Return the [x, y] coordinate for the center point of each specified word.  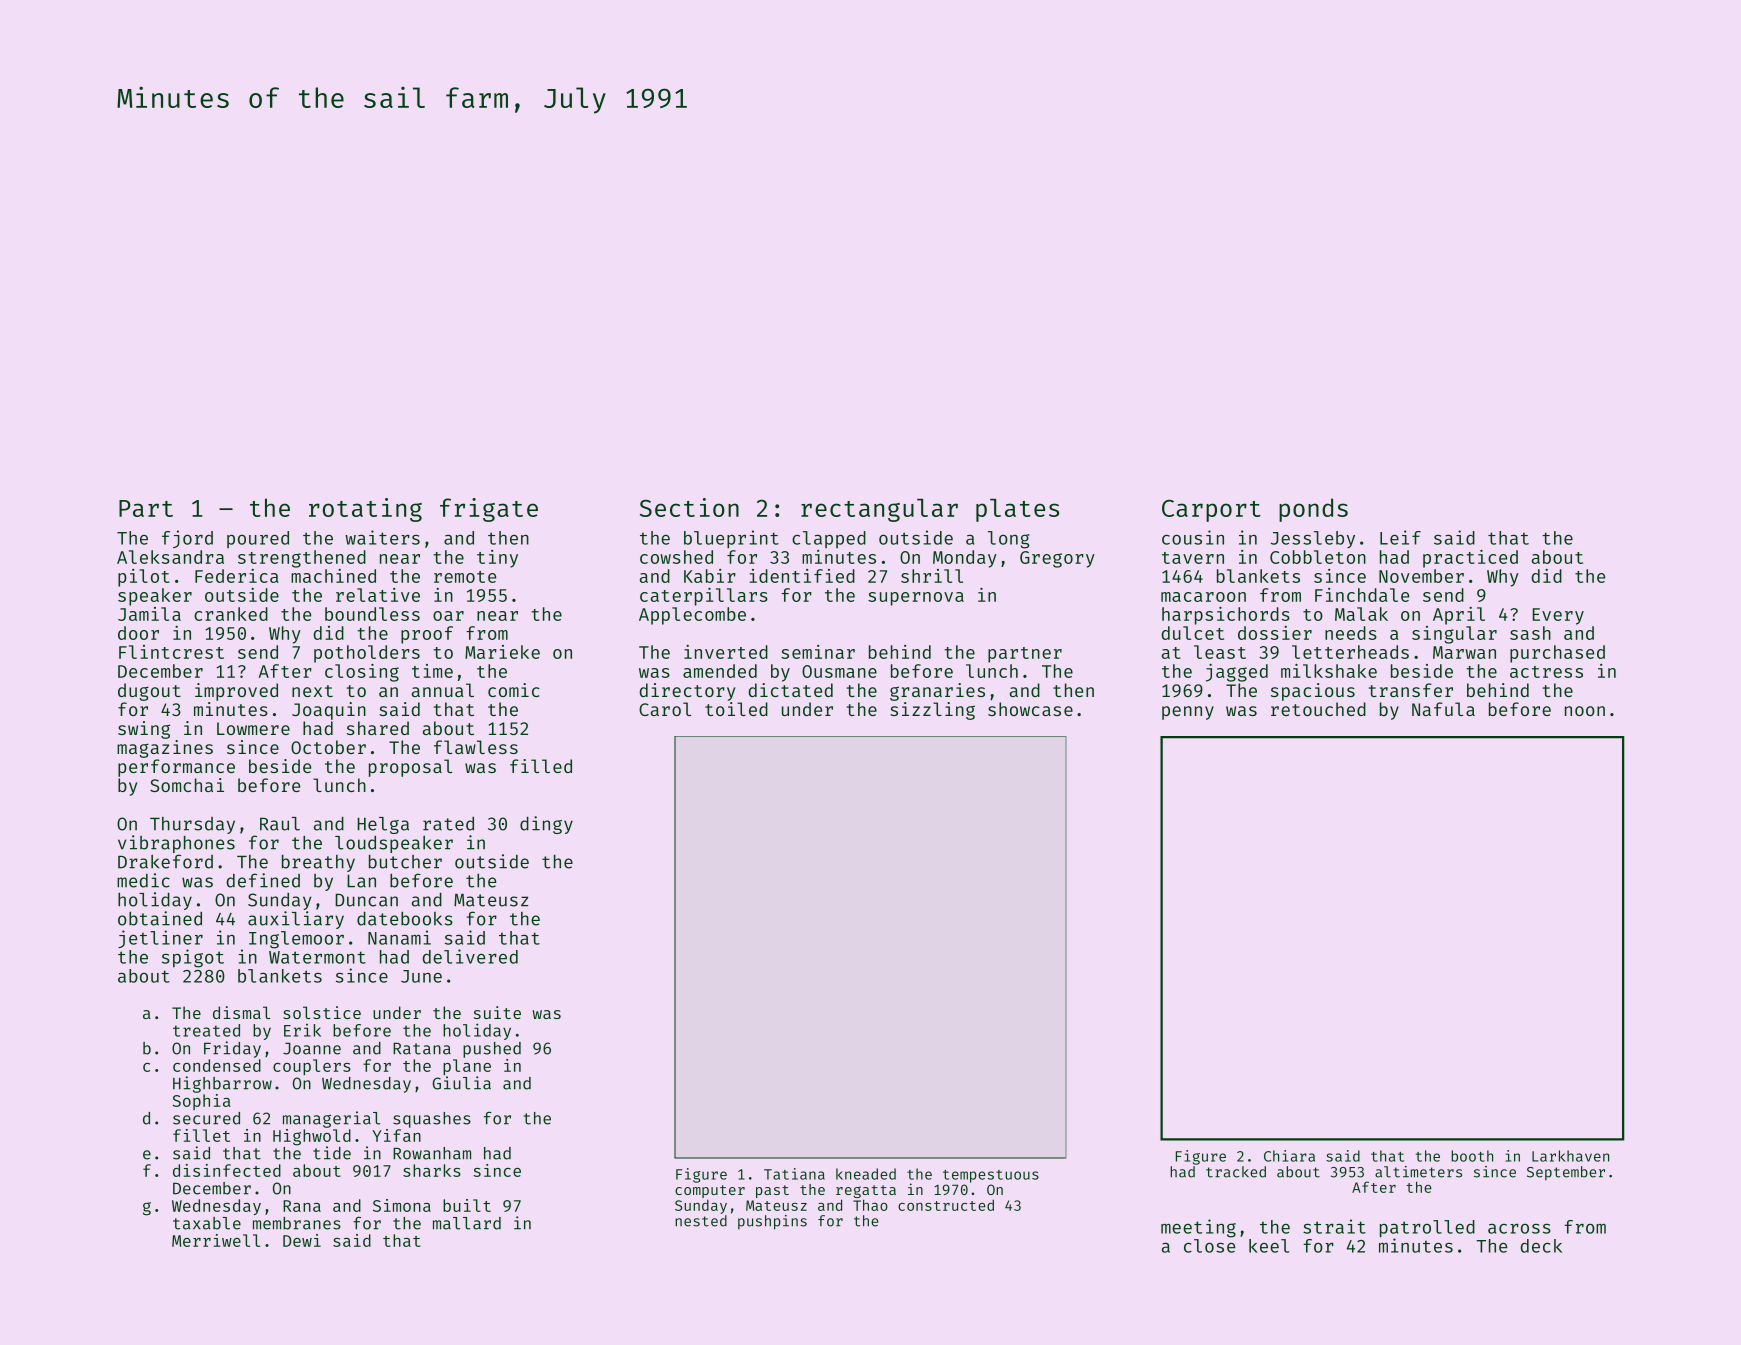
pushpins [772, 1222]
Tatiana [794, 1174]
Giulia [462, 1083]
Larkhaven [1570, 1156]
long [1009, 540]
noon [1585, 711]
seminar [818, 652]
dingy [546, 825]
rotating [365, 510]
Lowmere [253, 728]
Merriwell [216, 1240]
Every [1558, 616]
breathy [318, 863]
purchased [1557, 654]
